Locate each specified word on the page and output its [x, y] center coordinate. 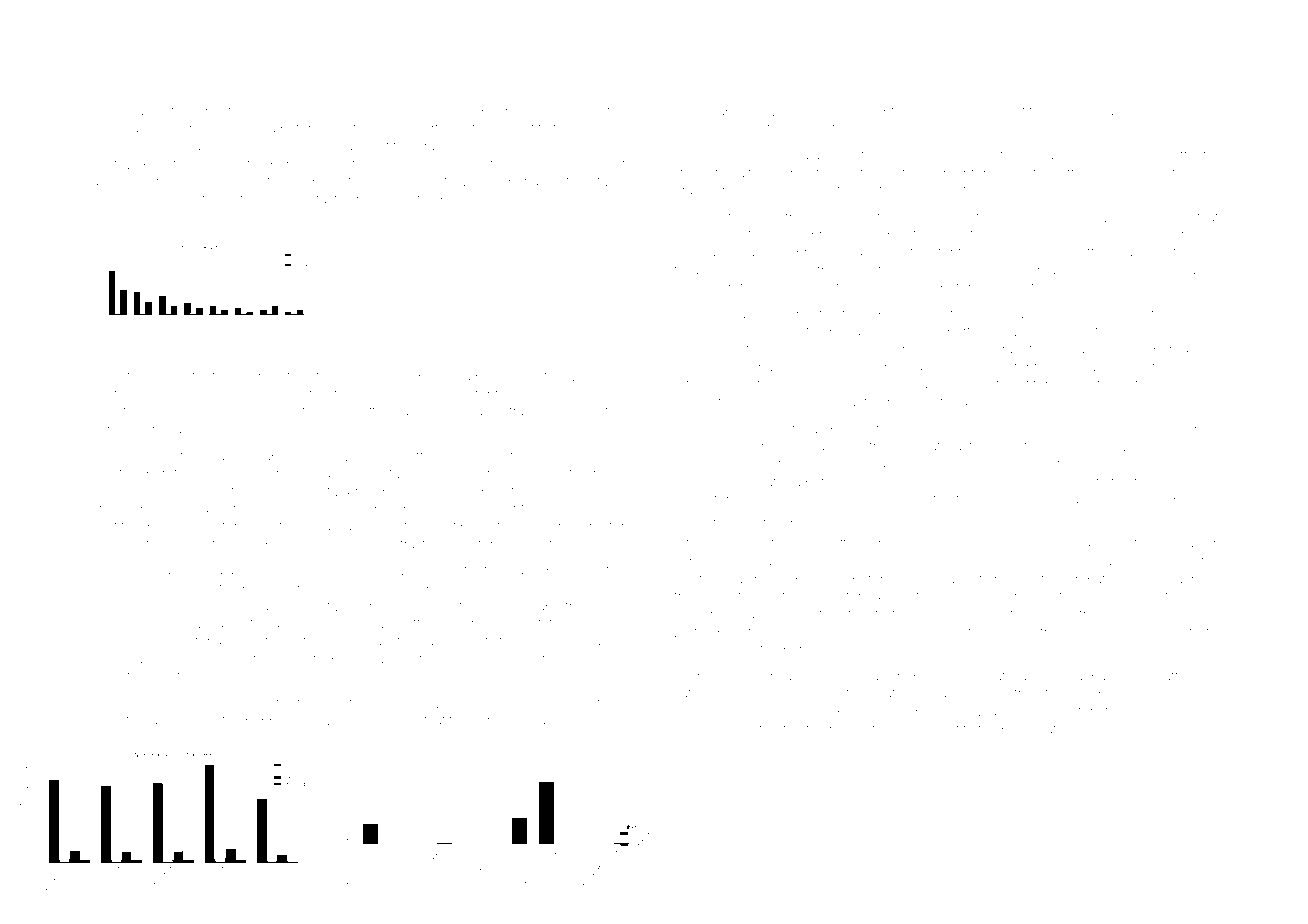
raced [742, 402]
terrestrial [219, 111]
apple [986, 112]
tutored [559, 623]
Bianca [1061, 429]
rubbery [1127, 272]
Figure [100, 225]
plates [601, 165]
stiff [317, 658]
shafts [1185, 631]
